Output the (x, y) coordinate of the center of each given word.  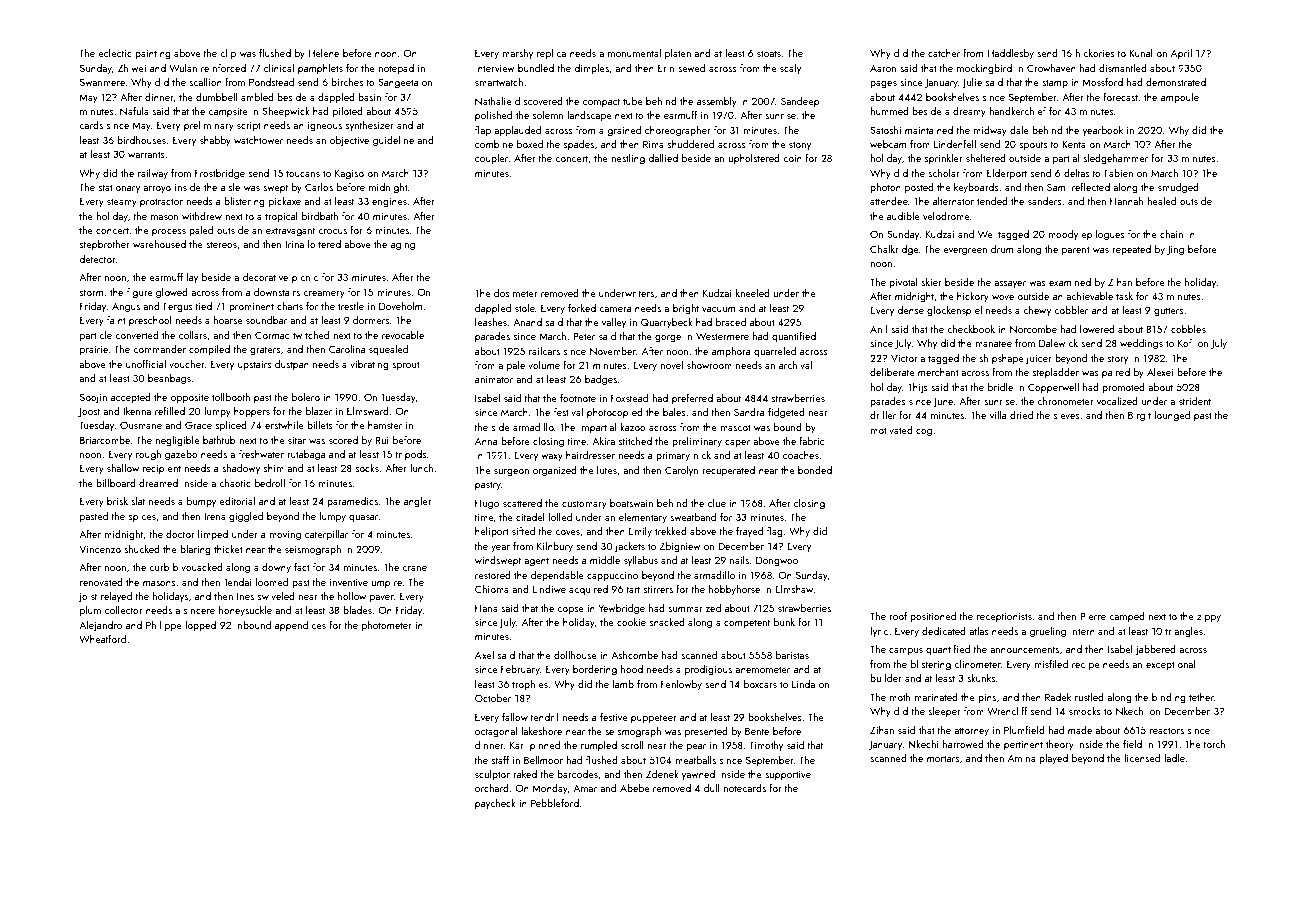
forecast (1120, 97)
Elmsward (368, 411)
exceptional (1171, 665)
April (1181, 54)
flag (775, 532)
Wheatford (102, 639)
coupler (492, 159)
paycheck (495, 804)
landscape (589, 116)
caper (737, 443)
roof (898, 616)
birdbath (320, 216)
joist (88, 598)
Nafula (134, 111)
